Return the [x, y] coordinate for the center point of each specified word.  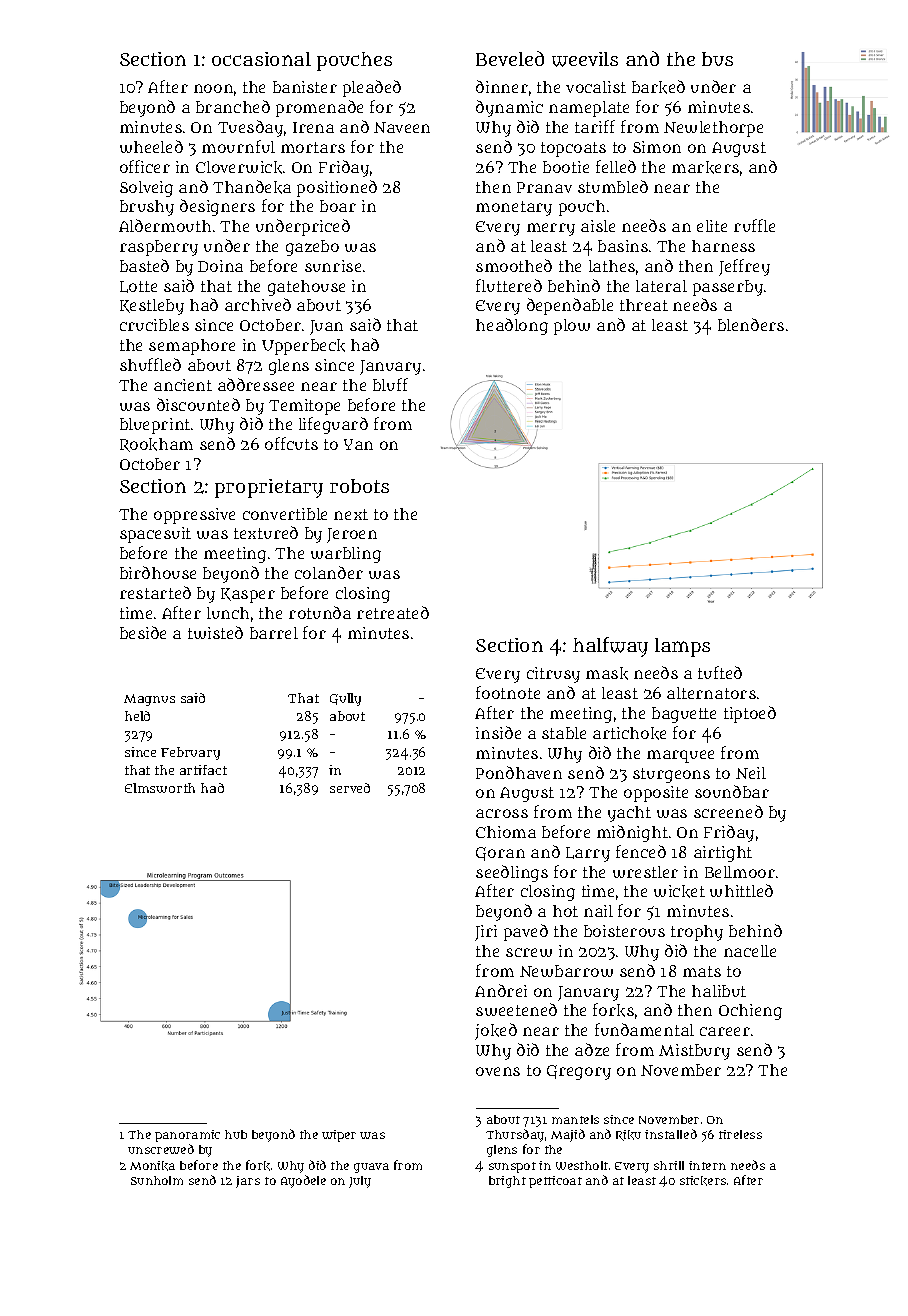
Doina [220, 266]
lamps [682, 647]
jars [248, 1182]
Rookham [156, 445]
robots [359, 486]
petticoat [555, 1182]
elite [712, 226]
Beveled [510, 58]
